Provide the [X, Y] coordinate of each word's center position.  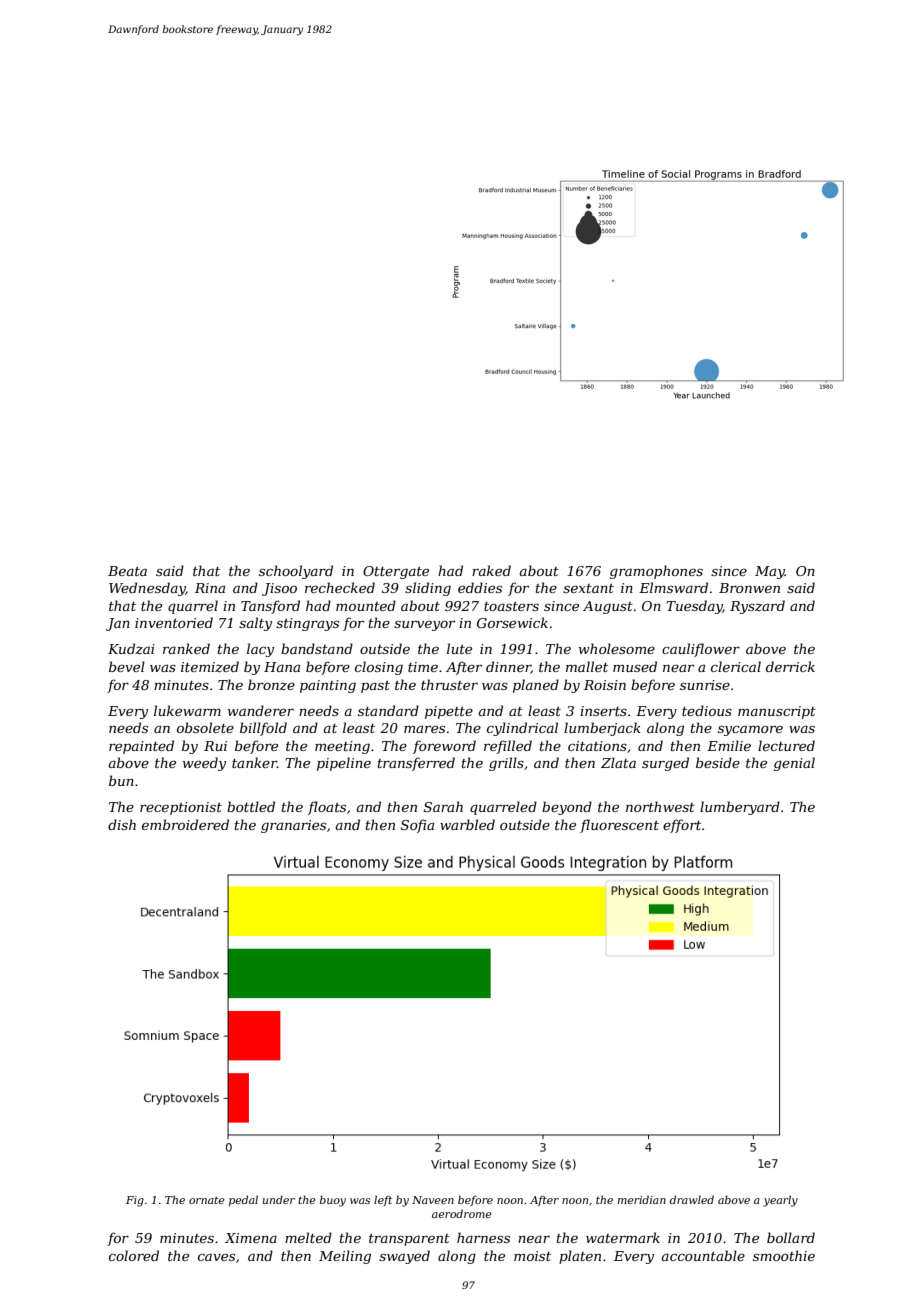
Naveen [433, 1200]
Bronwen [749, 588]
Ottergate [396, 572]
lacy [260, 650]
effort [682, 826]
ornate [207, 1200]
